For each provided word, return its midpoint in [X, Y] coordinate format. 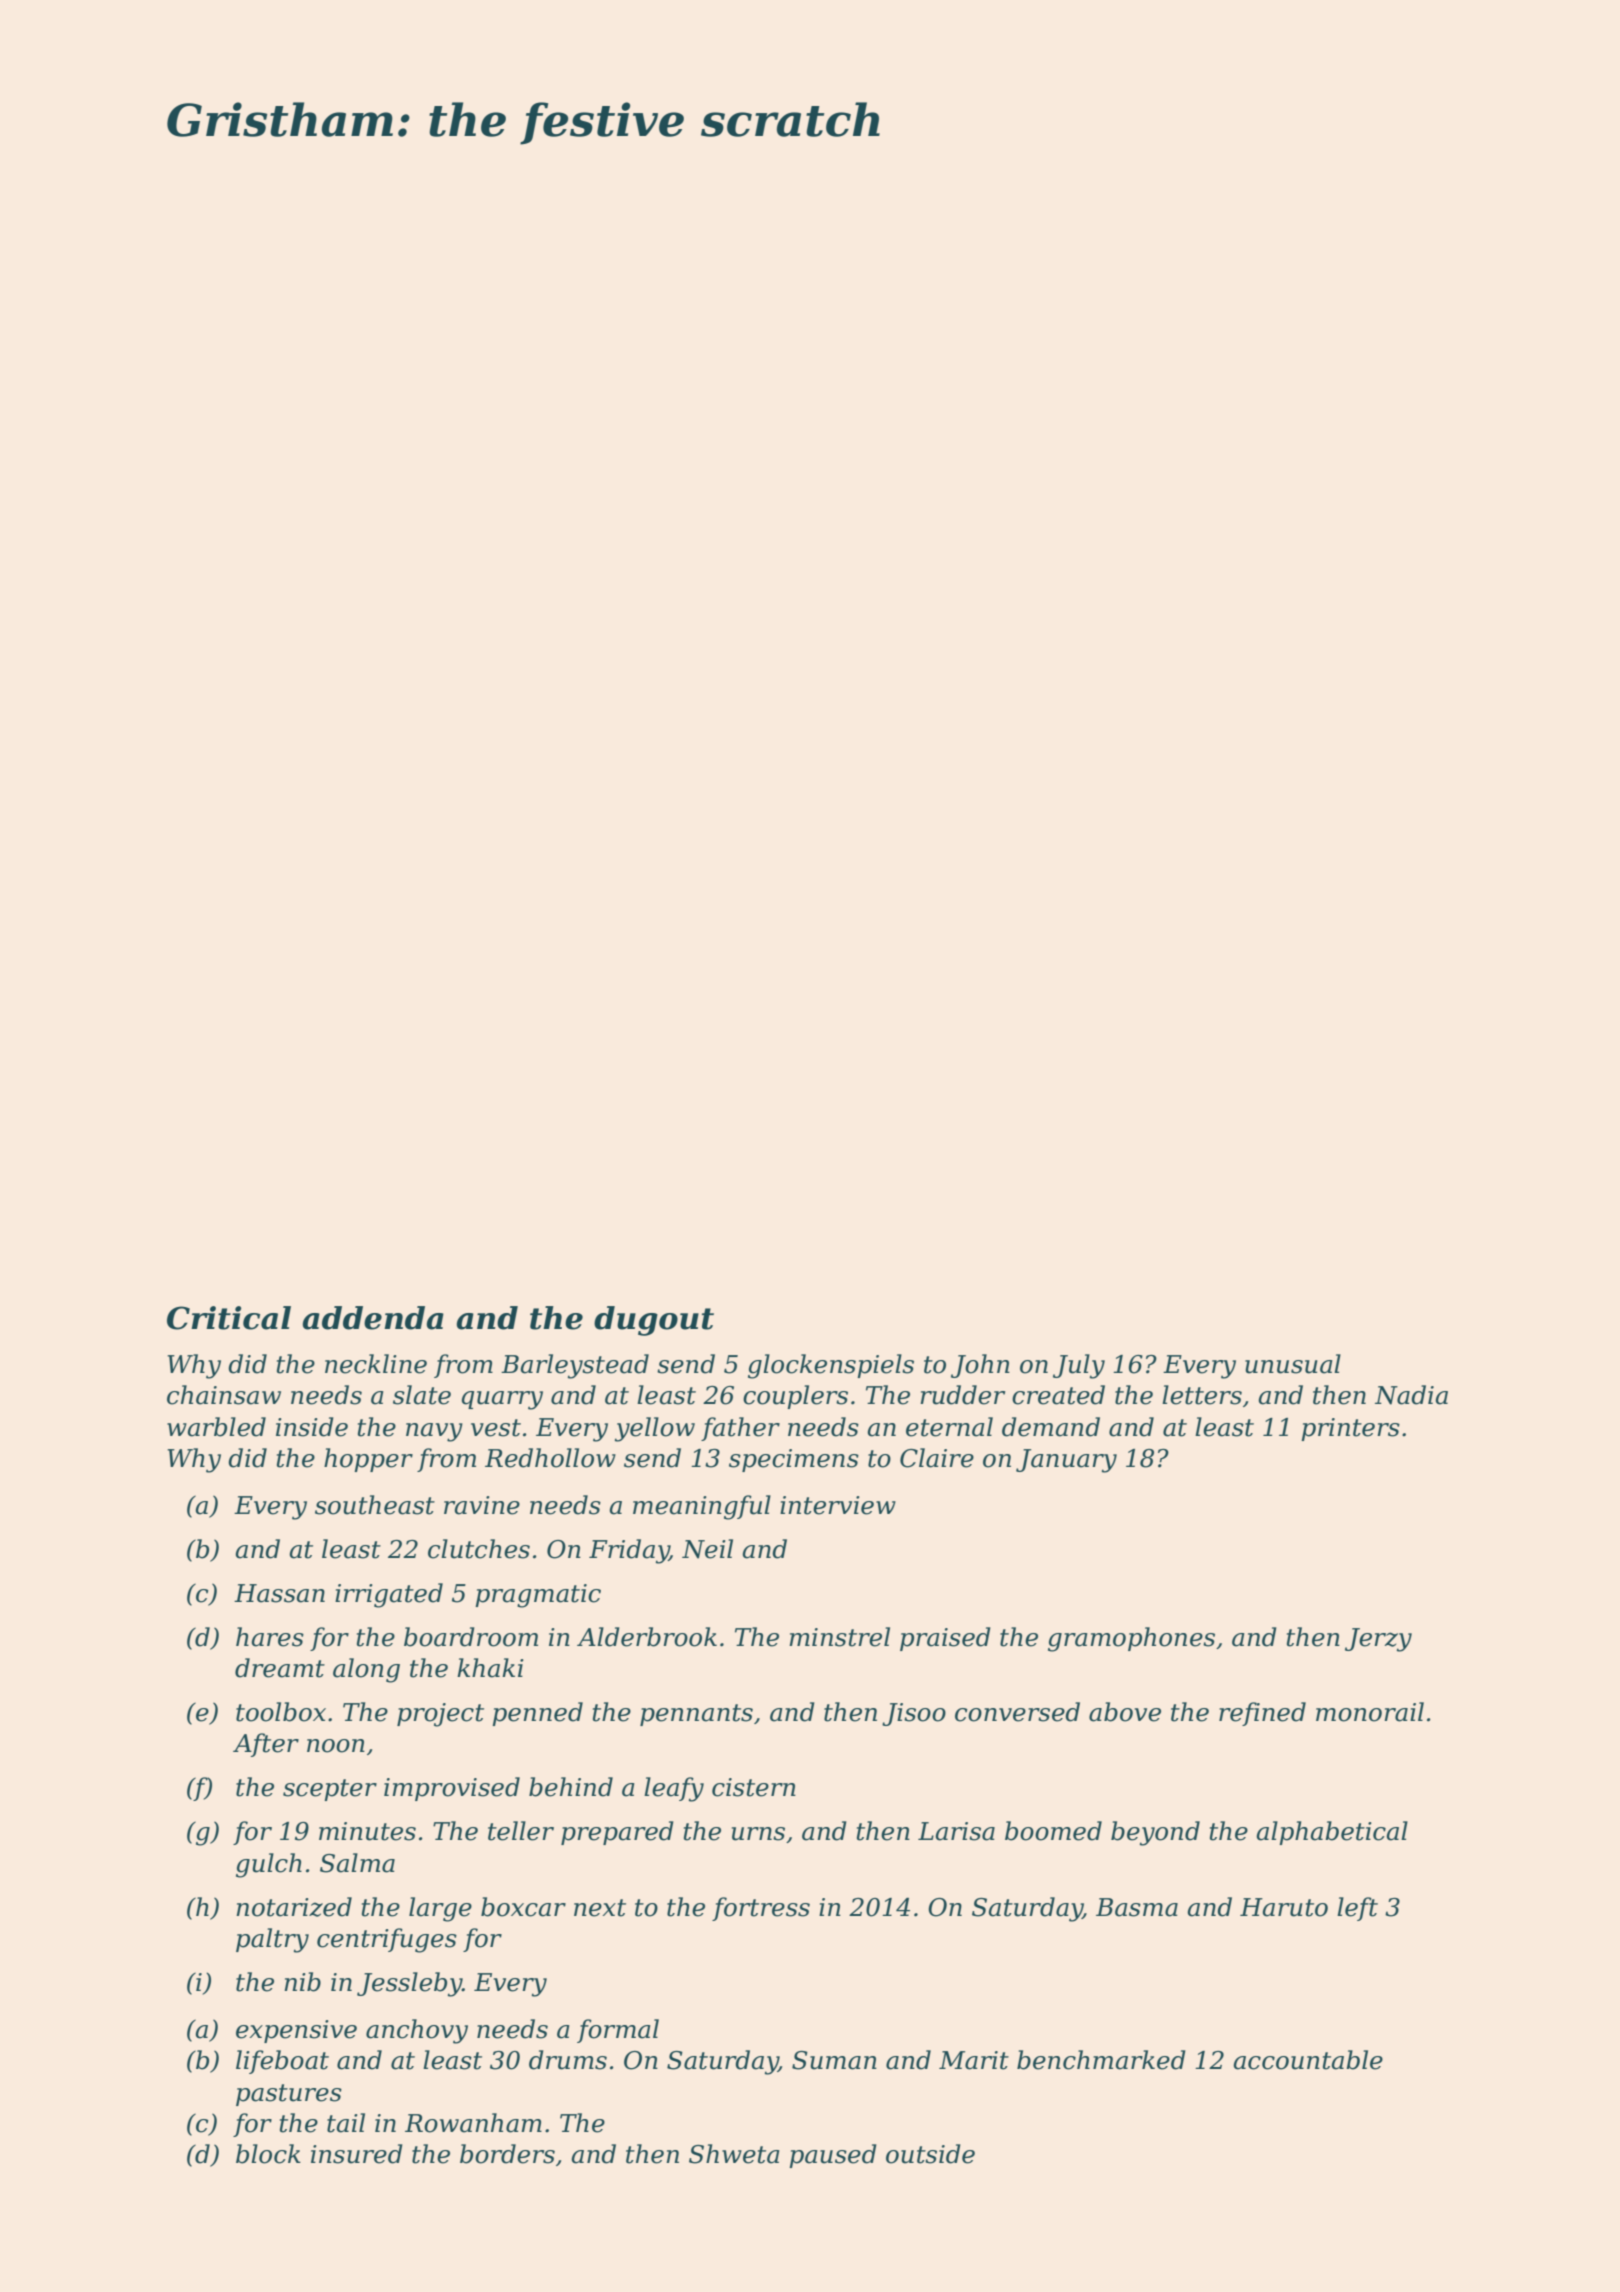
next [600, 1908]
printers [1350, 1429]
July [1079, 1366]
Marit [974, 2060]
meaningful [702, 1507]
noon [336, 1746]
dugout [654, 1321]
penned [537, 1714]
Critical [229, 1318]
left [1357, 1909]
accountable [1308, 2060]
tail [346, 2123]
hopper [368, 1460]
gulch [269, 1865]
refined [1262, 1714]
